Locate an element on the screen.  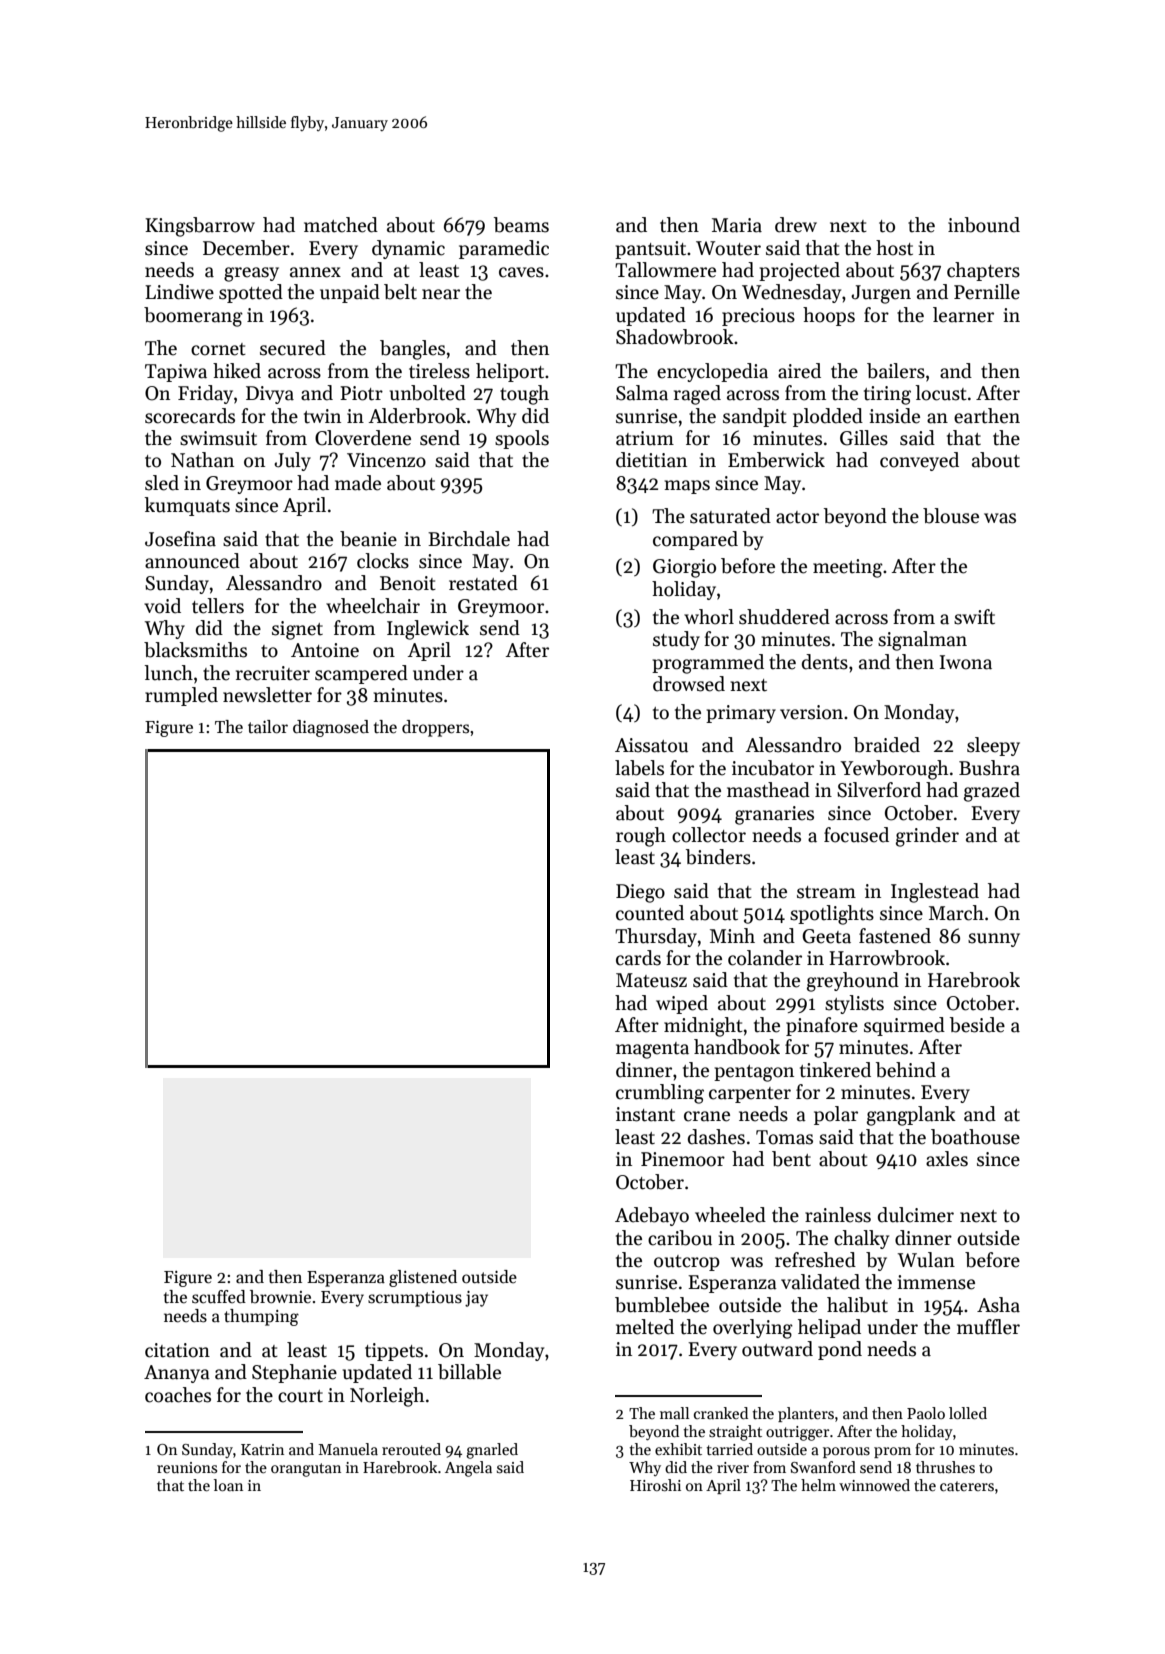
Kingsbarrow is located at coordinates (200, 227).
